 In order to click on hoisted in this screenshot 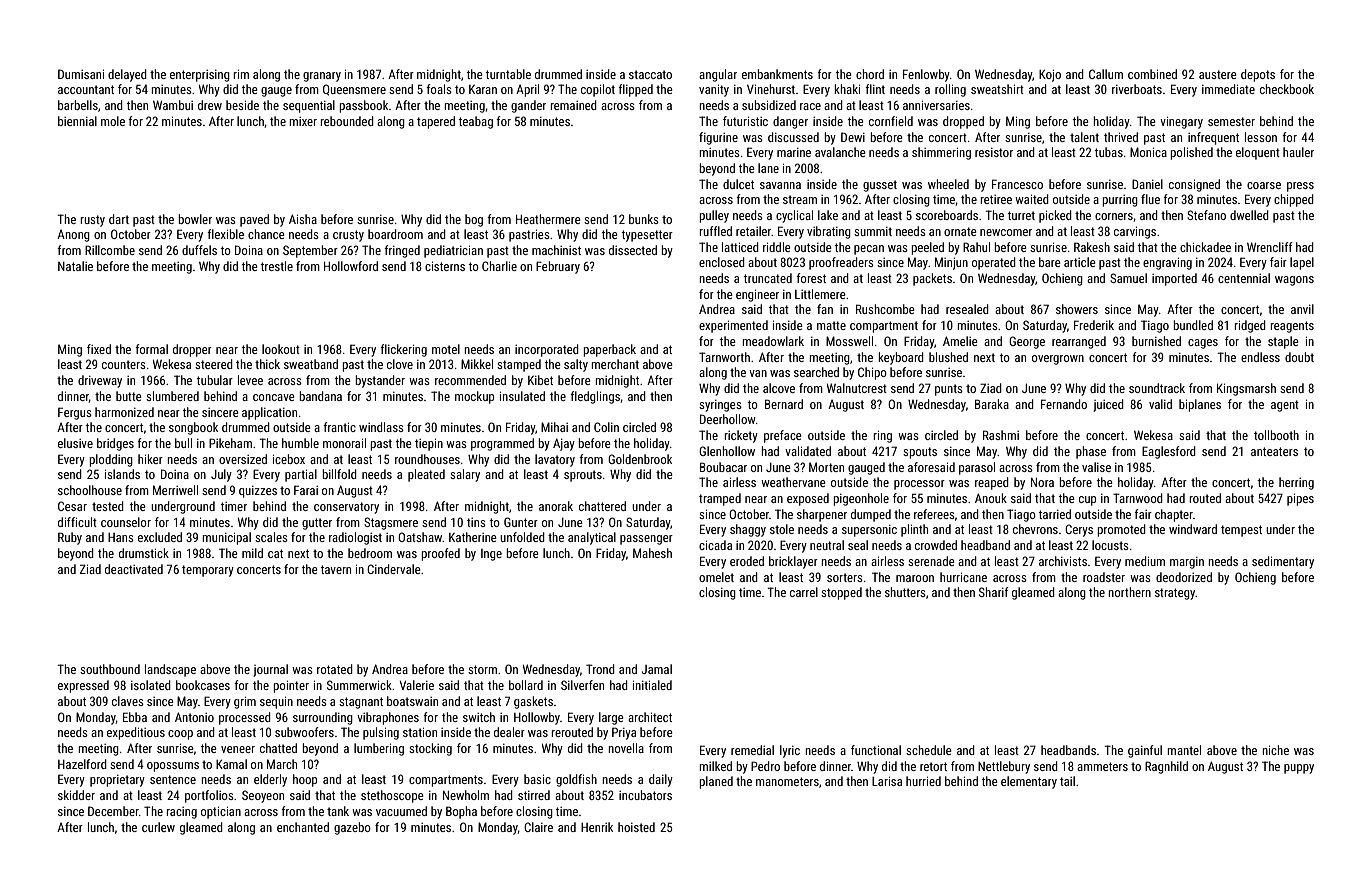, I will do `click(636, 827)`.
